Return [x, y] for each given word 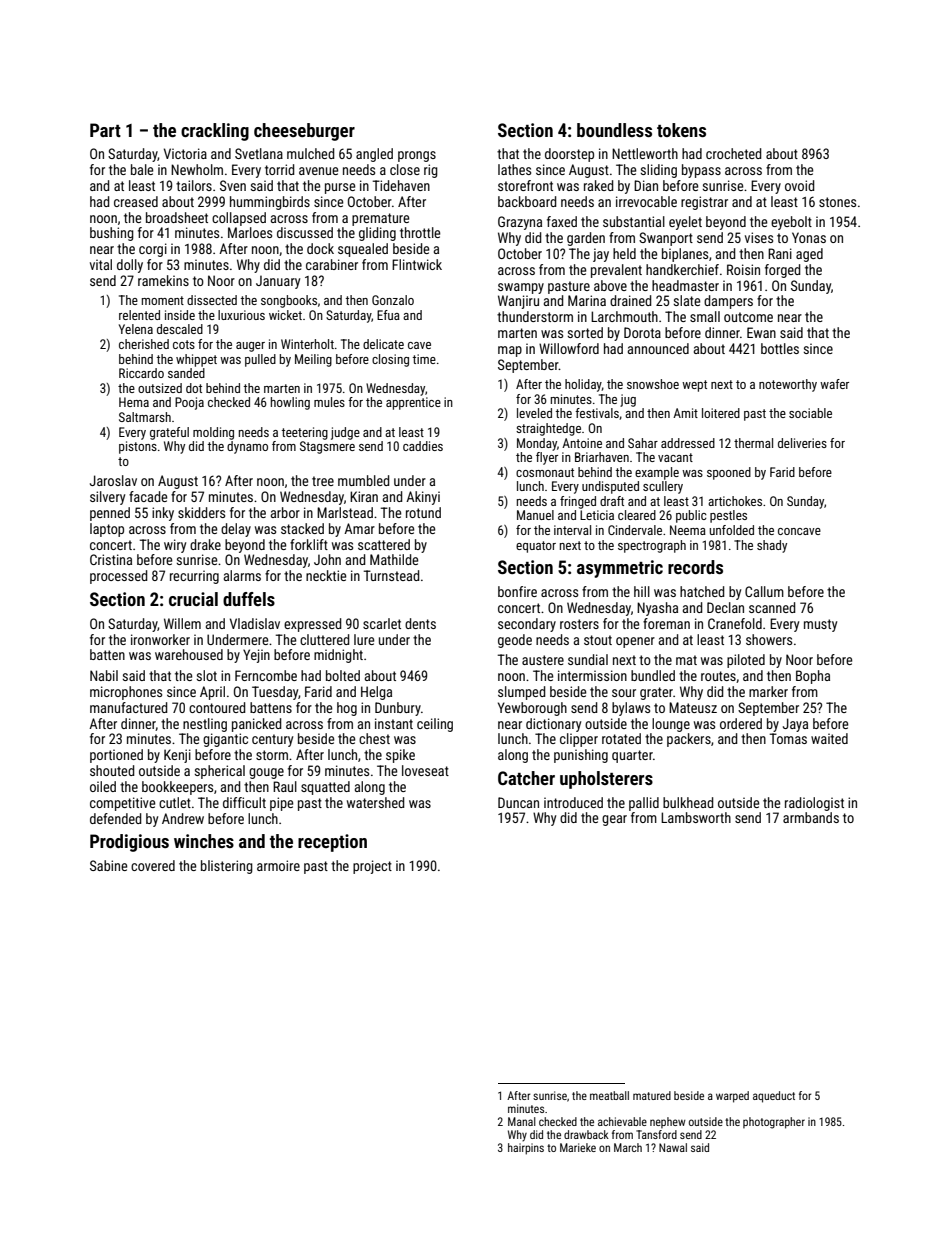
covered [153, 865]
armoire [278, 865]
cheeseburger [304, 132]
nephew [668, 1122]
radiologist [814, 804]
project [372, 867]
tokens [681, 130]
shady [772, 546]
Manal [522, 1121]
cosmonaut [545, 472]
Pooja [189, 403]
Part [105, 130]
